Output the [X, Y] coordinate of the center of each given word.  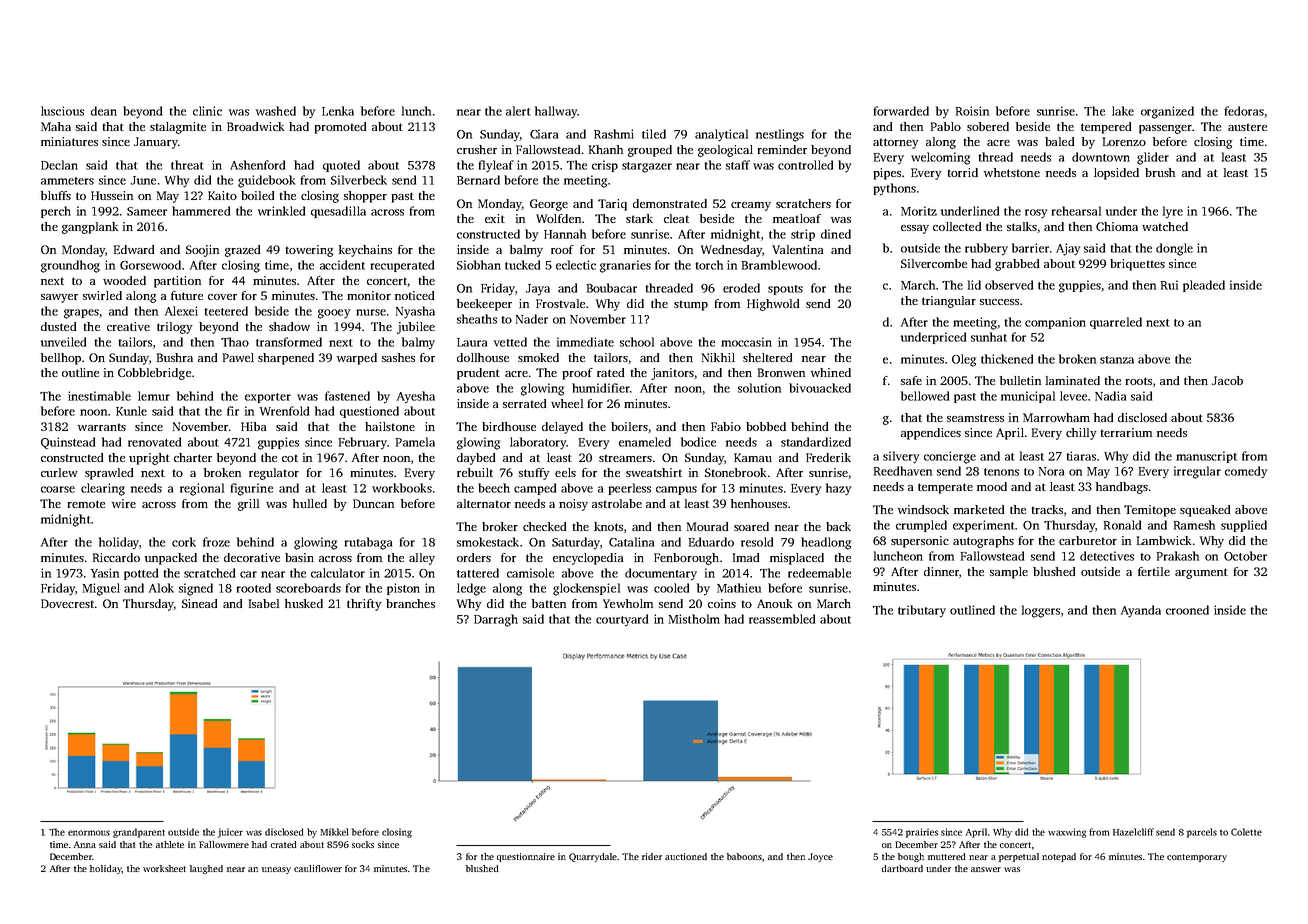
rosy [1036, 214]
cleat [676, 218]
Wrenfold [284, 411]
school [637, 342]
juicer [230, 833]
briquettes [1137, 265]
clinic [207, 111]
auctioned [686, 856]
